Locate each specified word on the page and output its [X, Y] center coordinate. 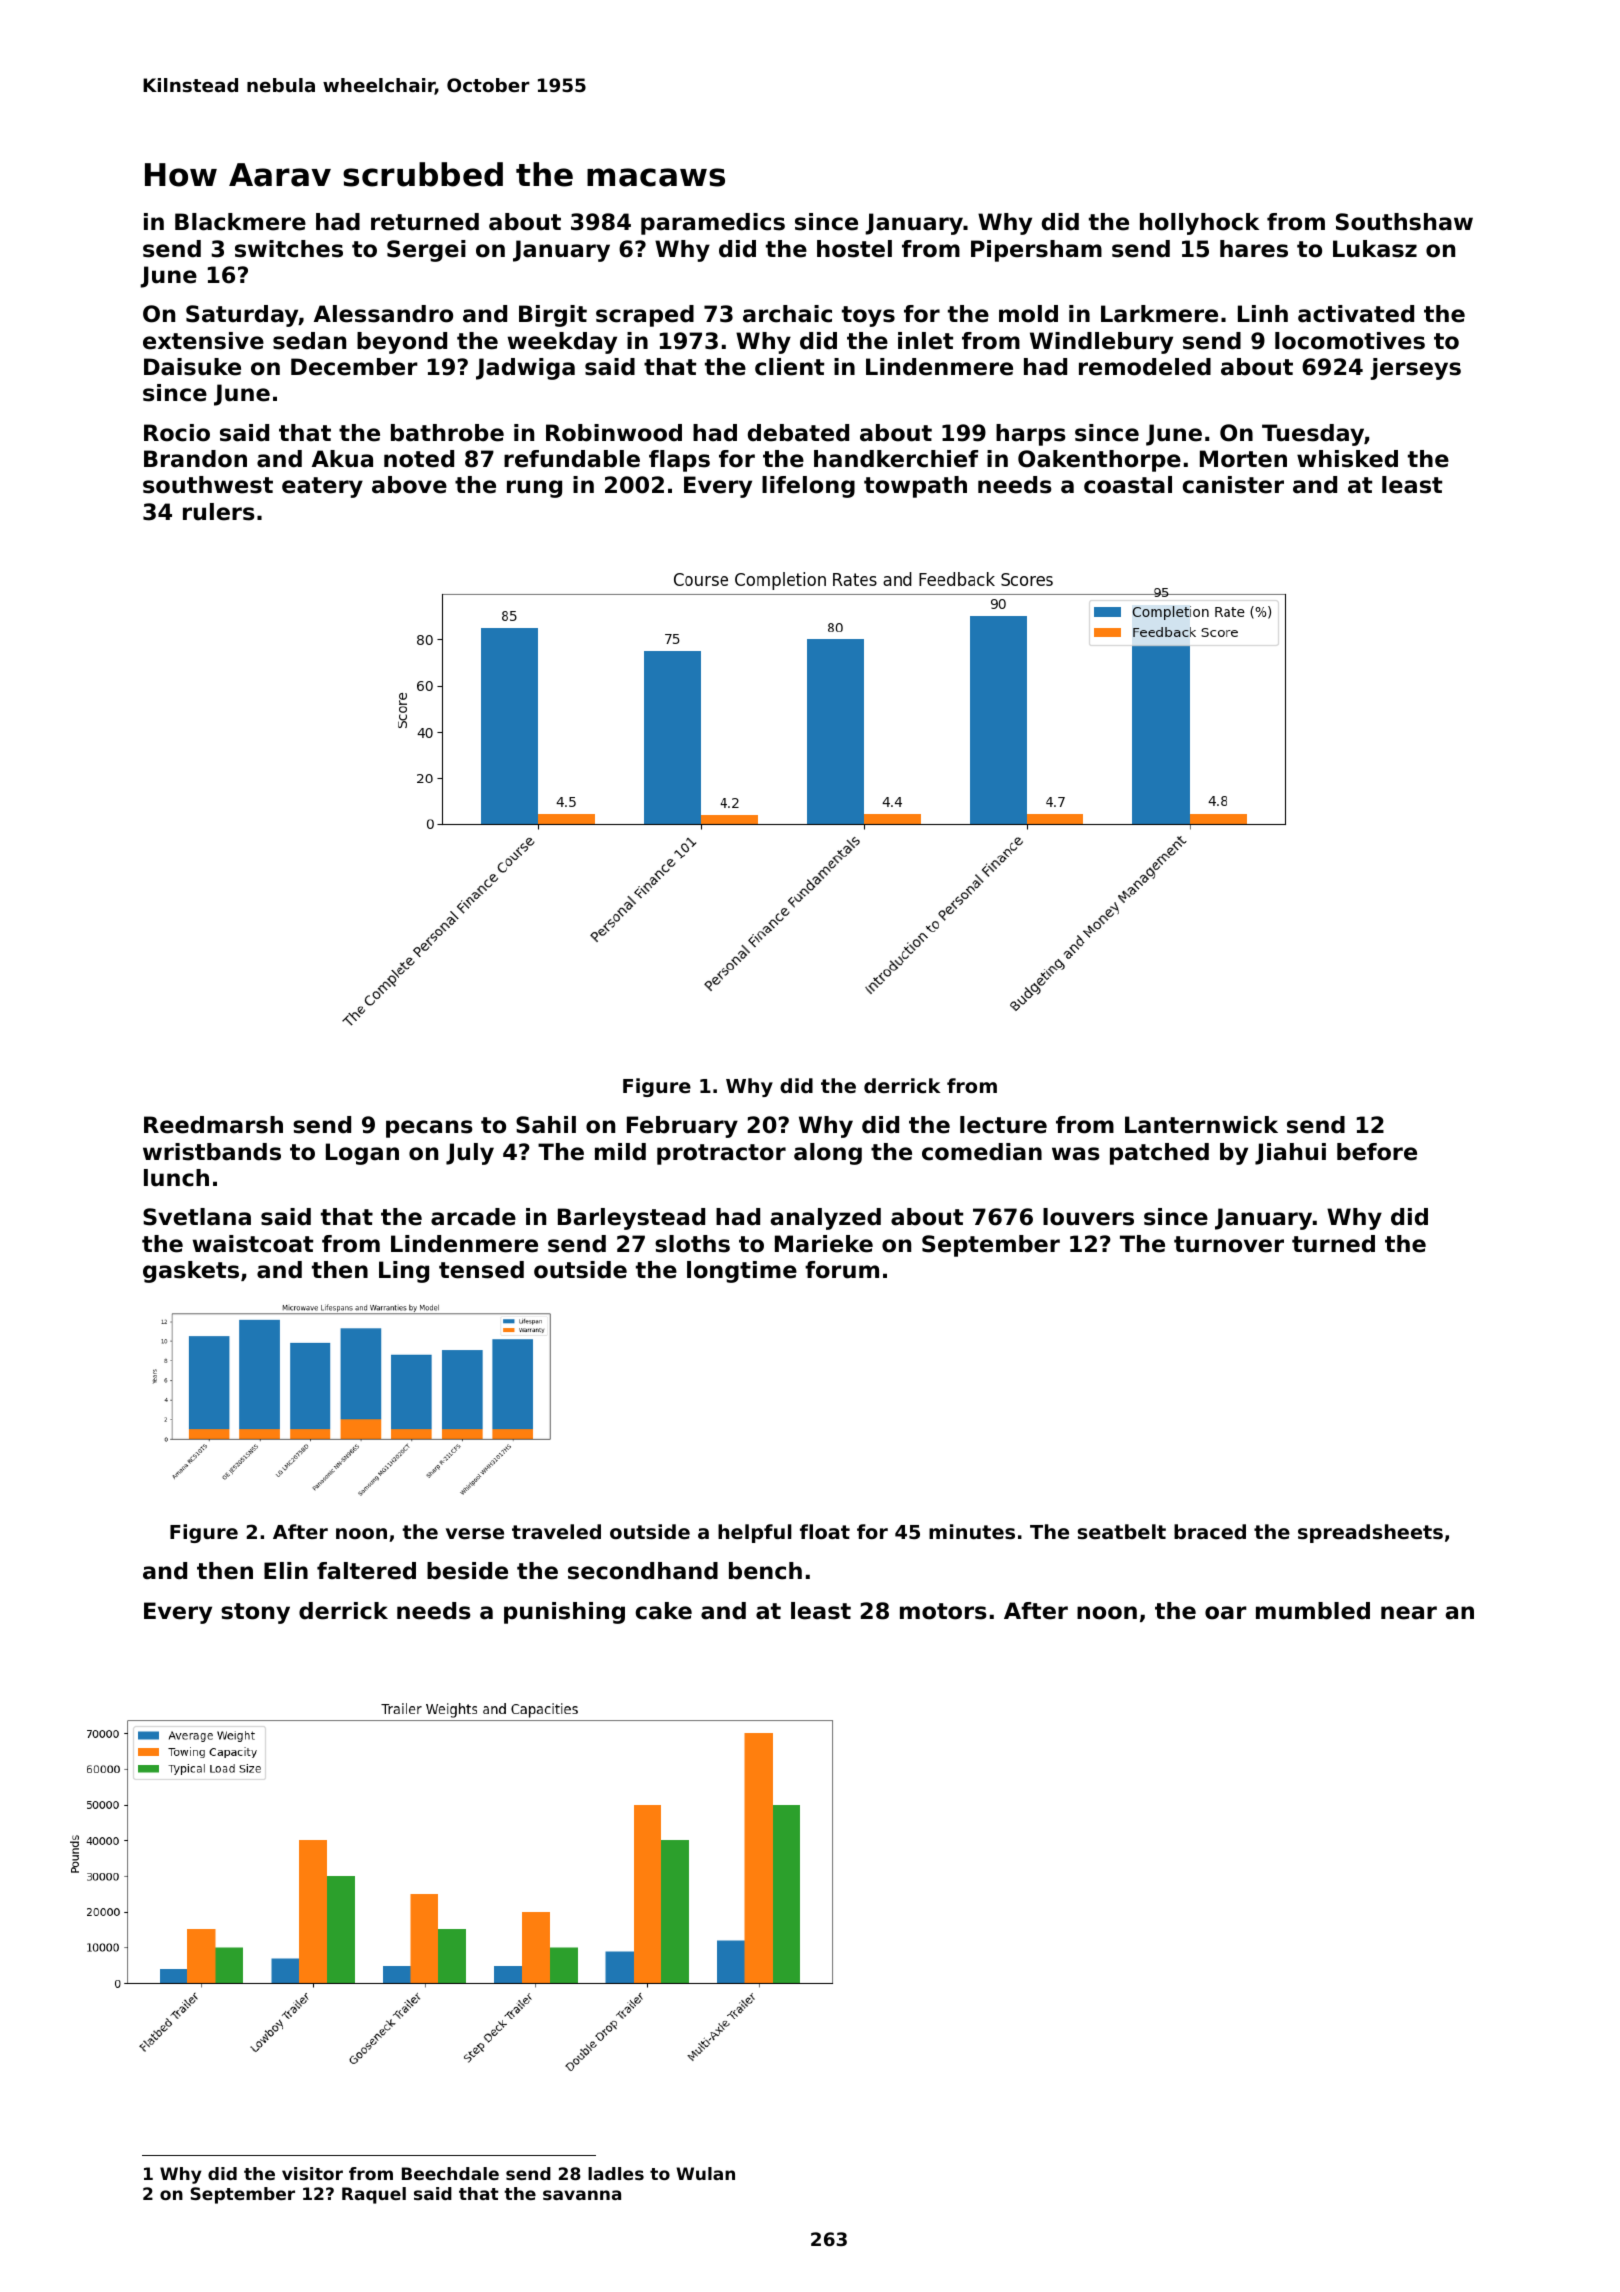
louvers [1088, 1217]
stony [255, 1613]
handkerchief [896, 459]
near [1409, 1613]
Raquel [374, 2195]
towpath [915, 487]
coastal [1128, 485]
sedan [309, 341]
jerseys [1415, 369]
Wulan [705, 2173]
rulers [219, 512]
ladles [616, 2173]
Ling [404, 1272]
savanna [582, 2195]
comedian [982, 1152]
